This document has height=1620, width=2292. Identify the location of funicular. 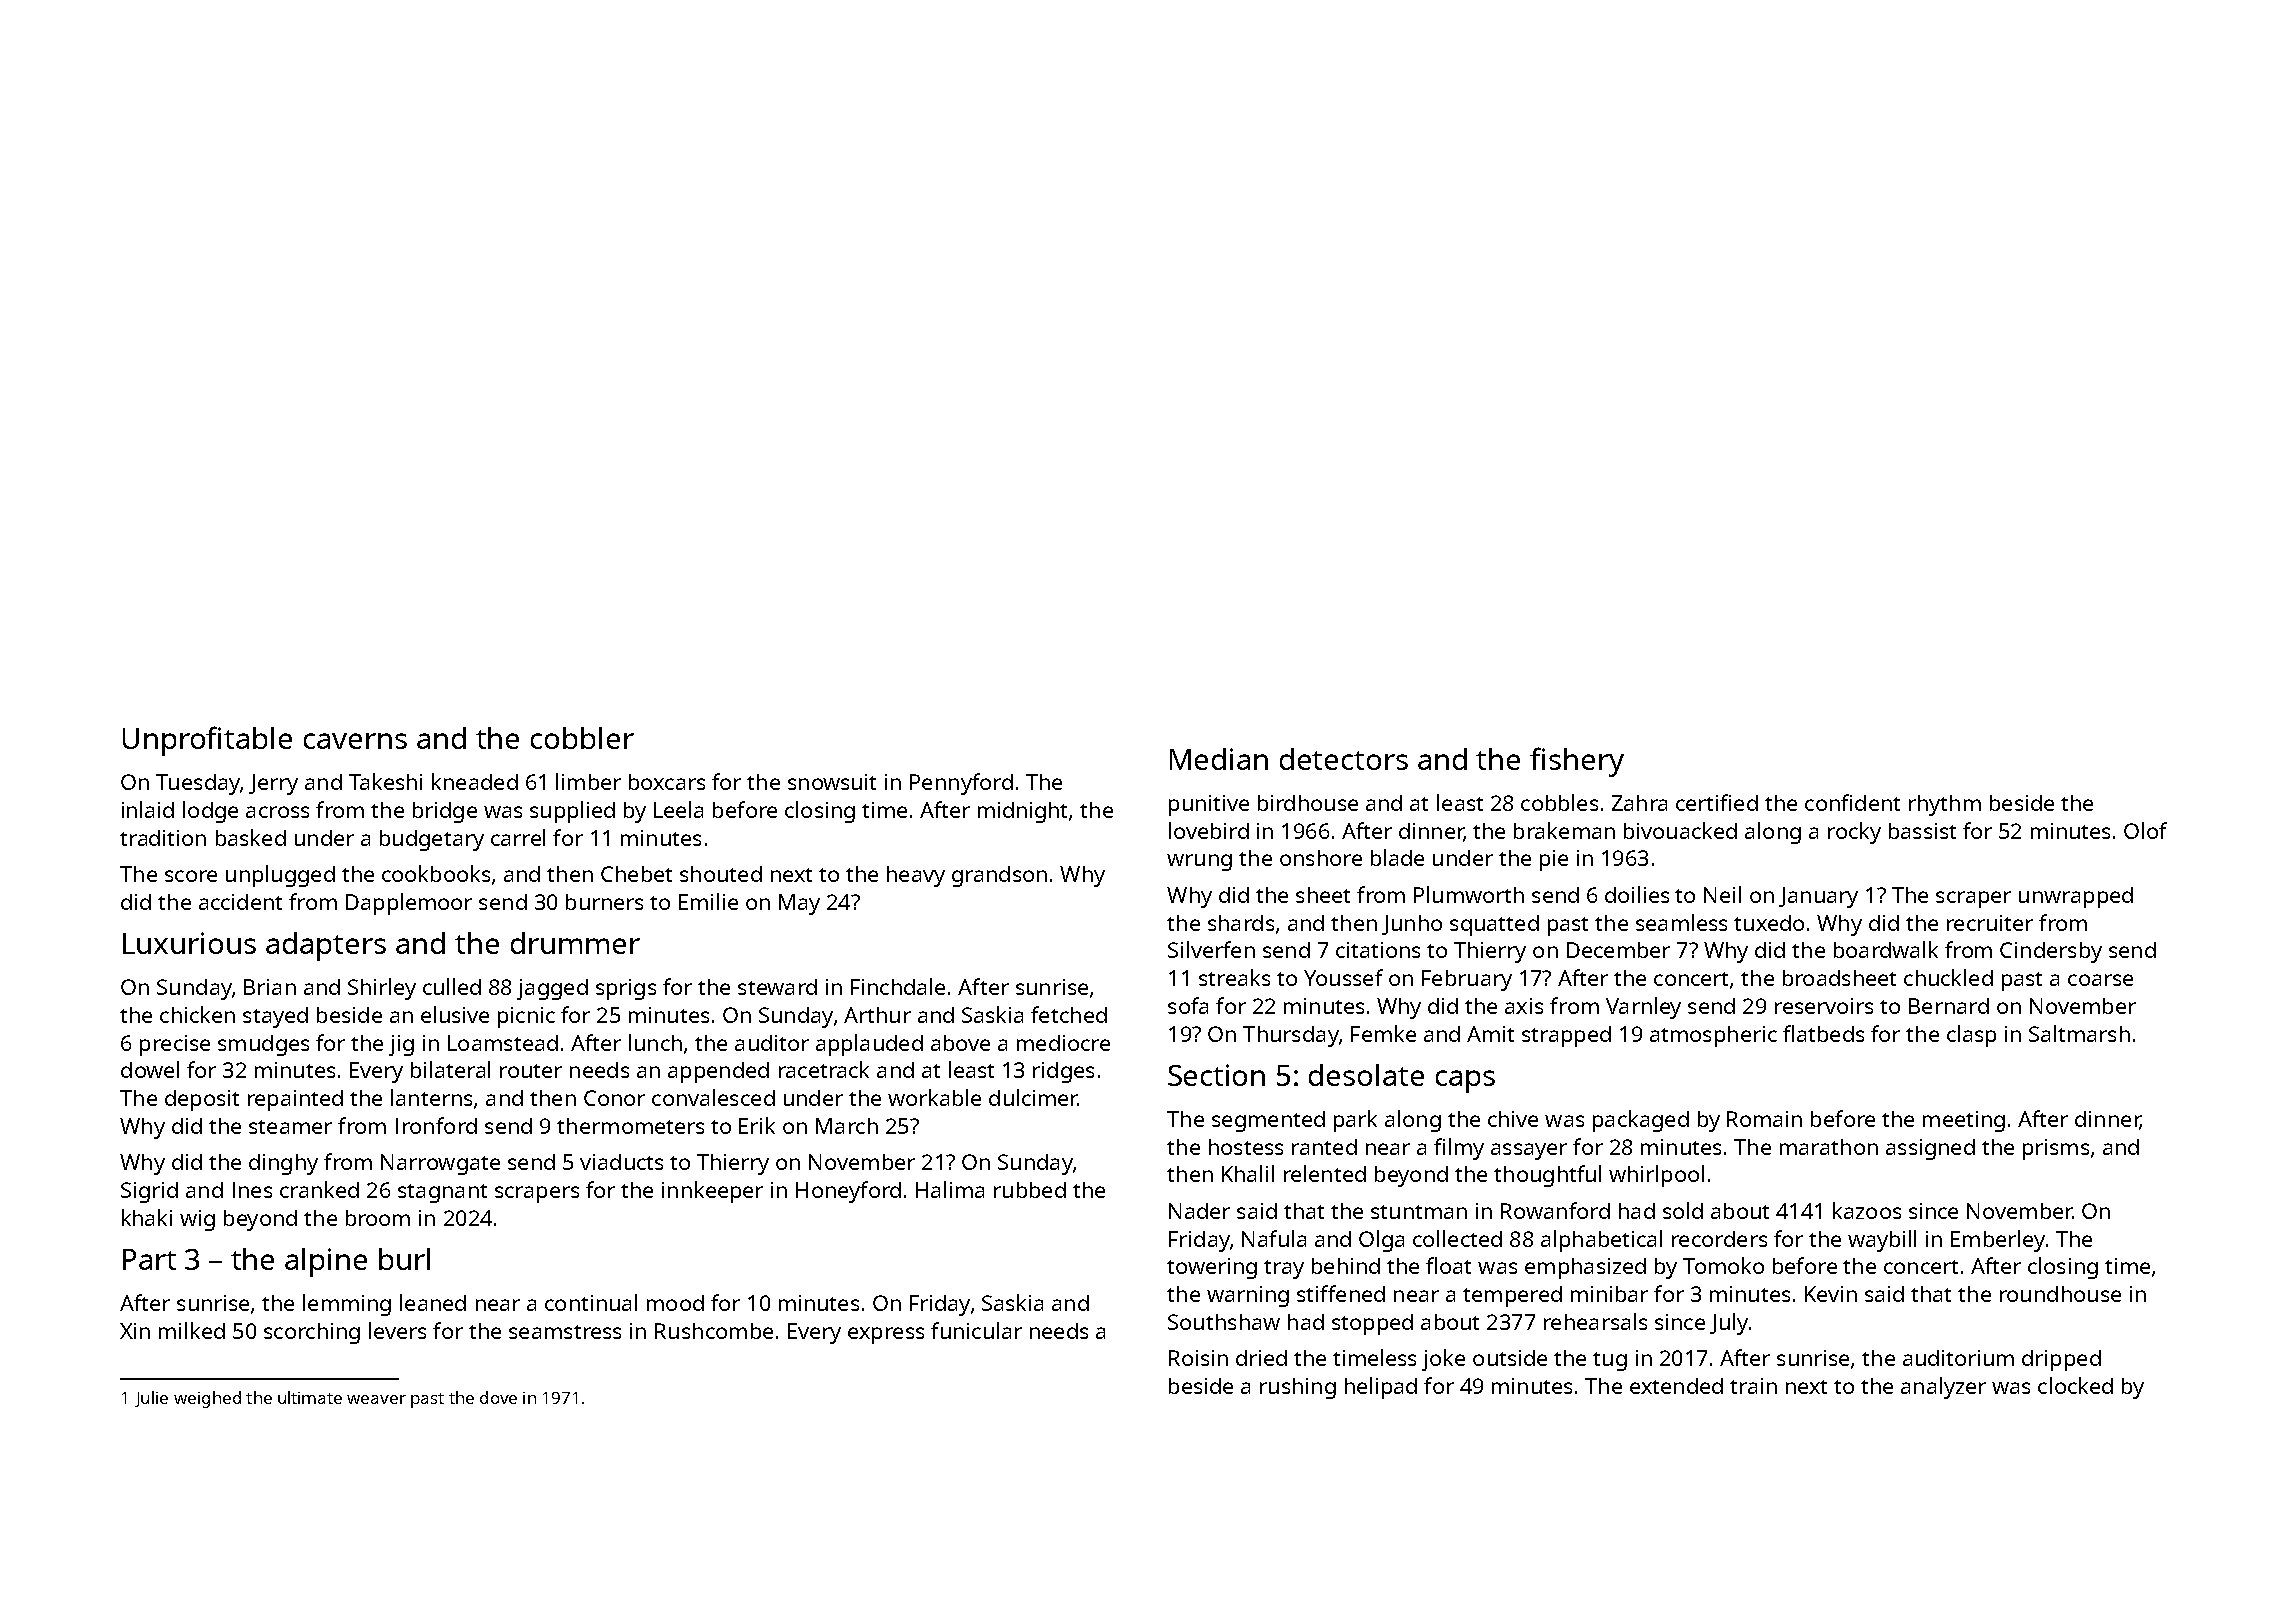
(976, 1330).
